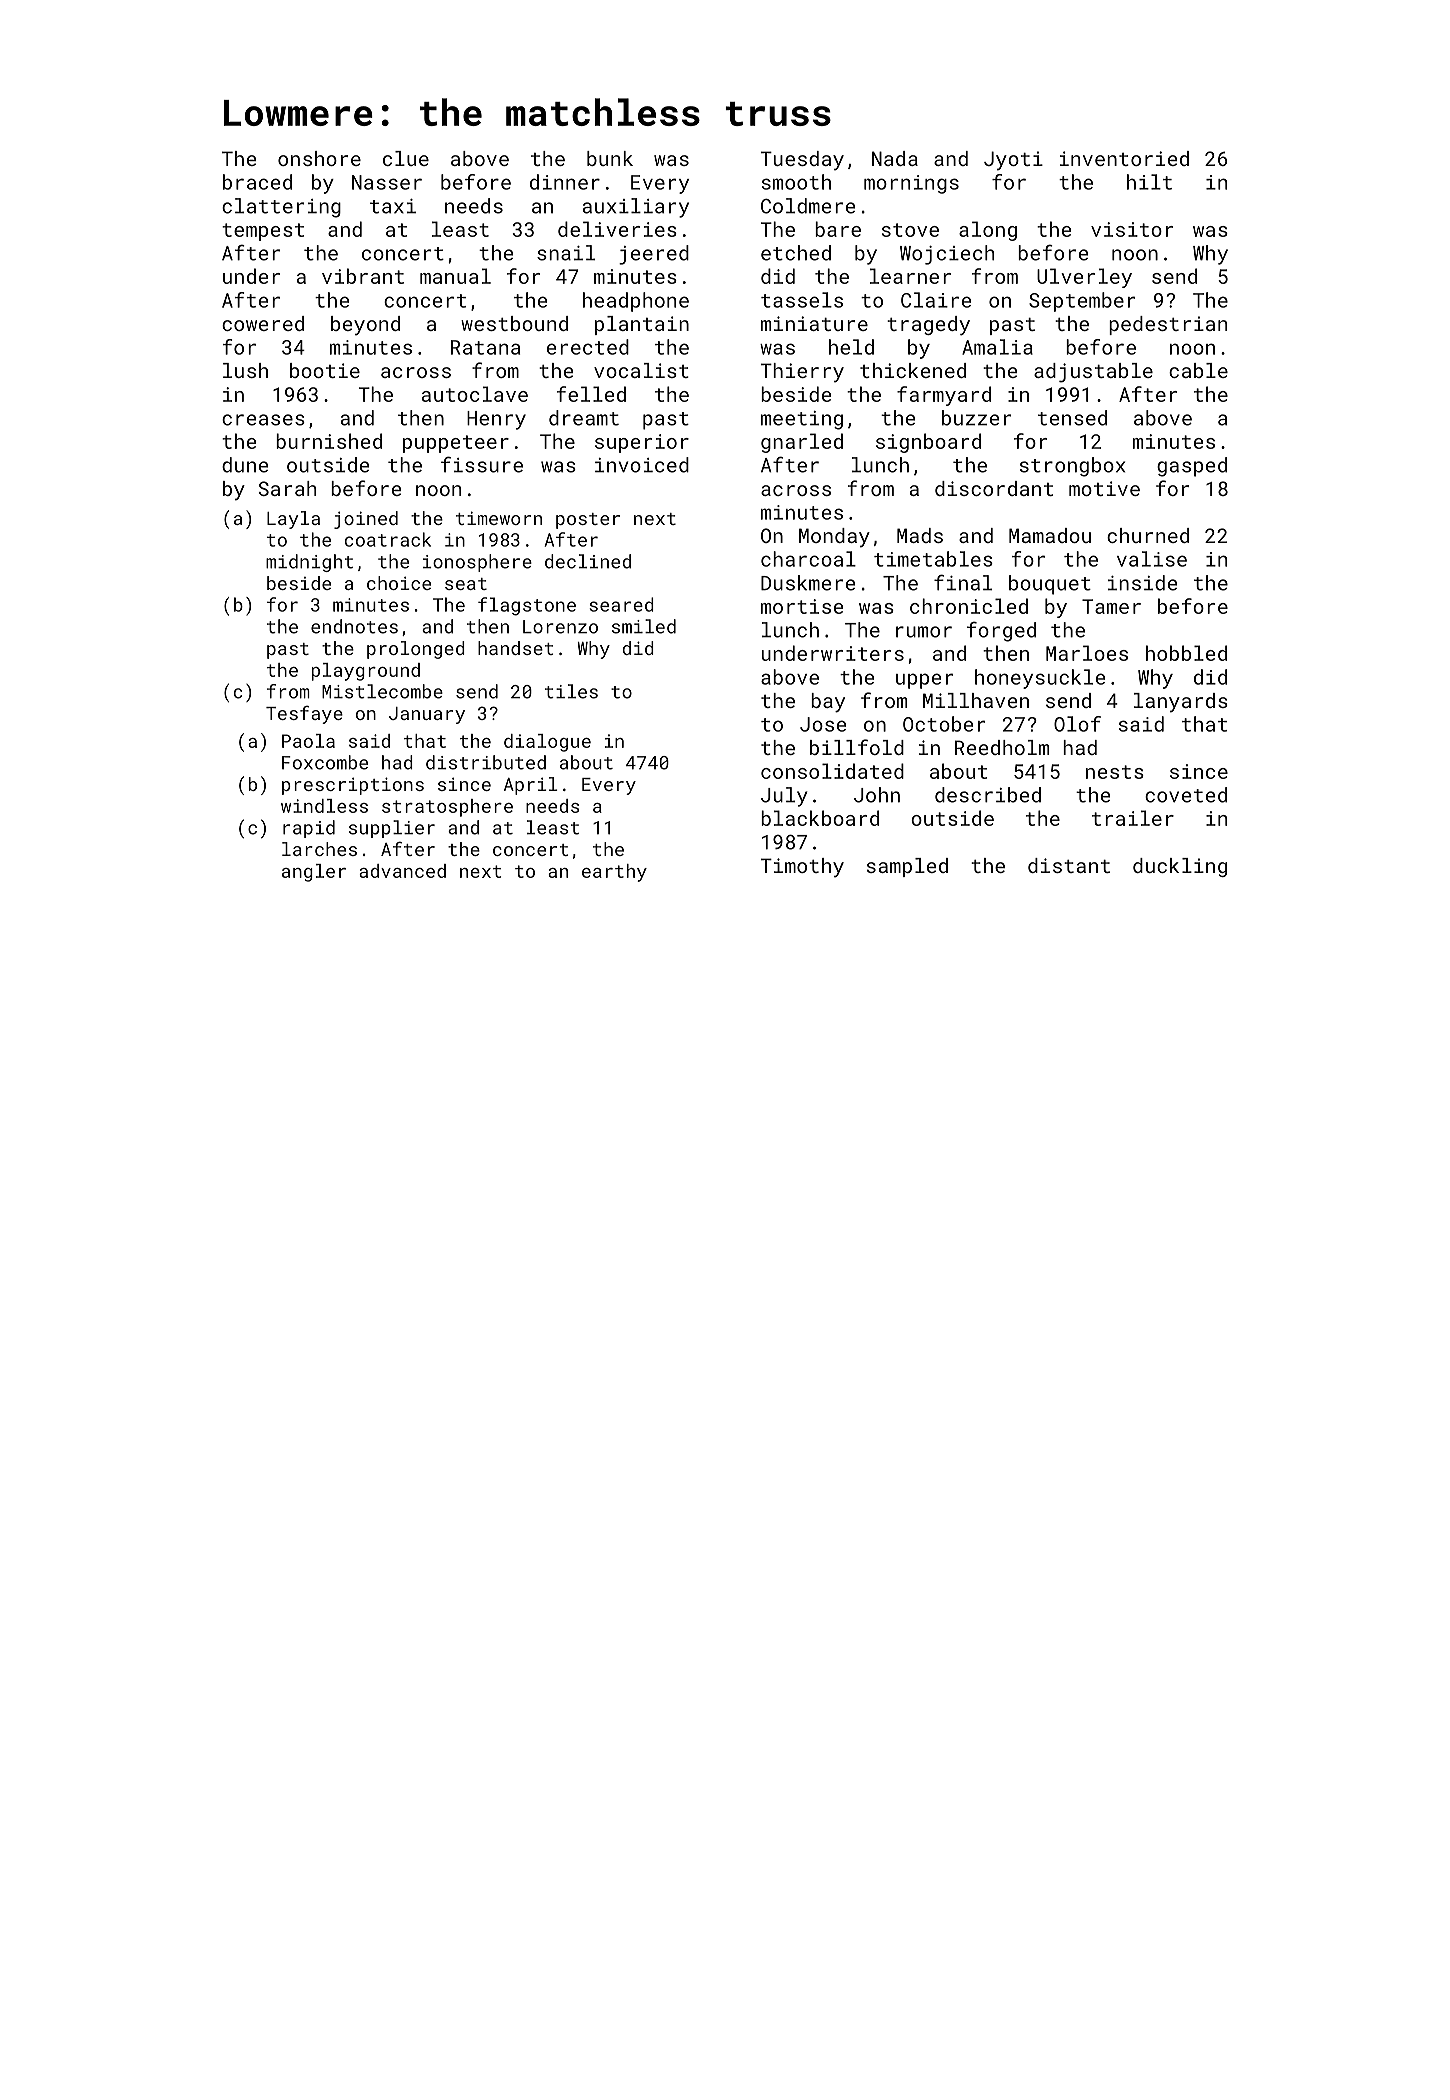 The width and height of the page is (1450, 2100). What do you see at coordinates (642, 465) in the page?
I see `invoiced` at bounding box center [642, 465].
